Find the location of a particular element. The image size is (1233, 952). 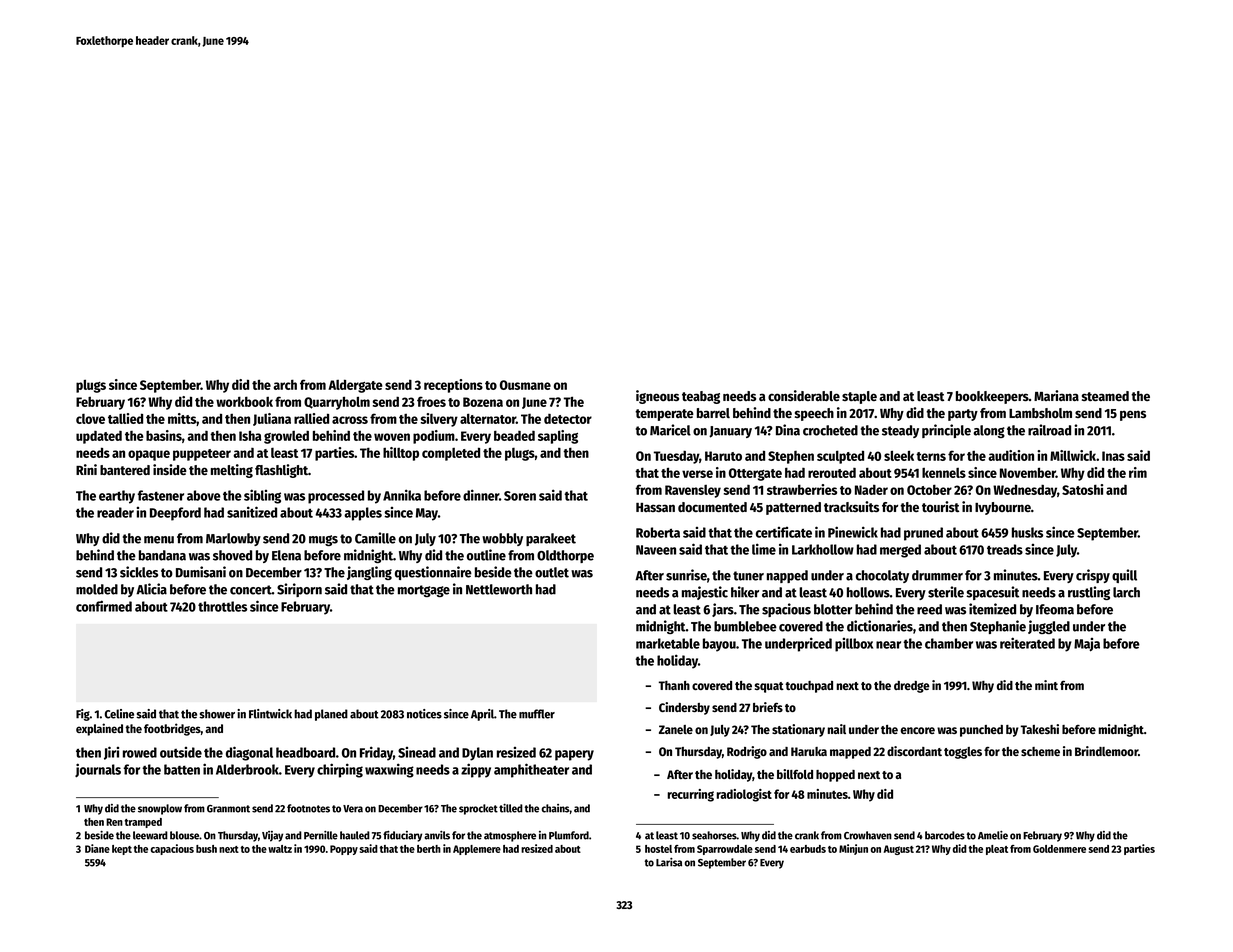

Marlowby is located at coordinates (233, 539).
